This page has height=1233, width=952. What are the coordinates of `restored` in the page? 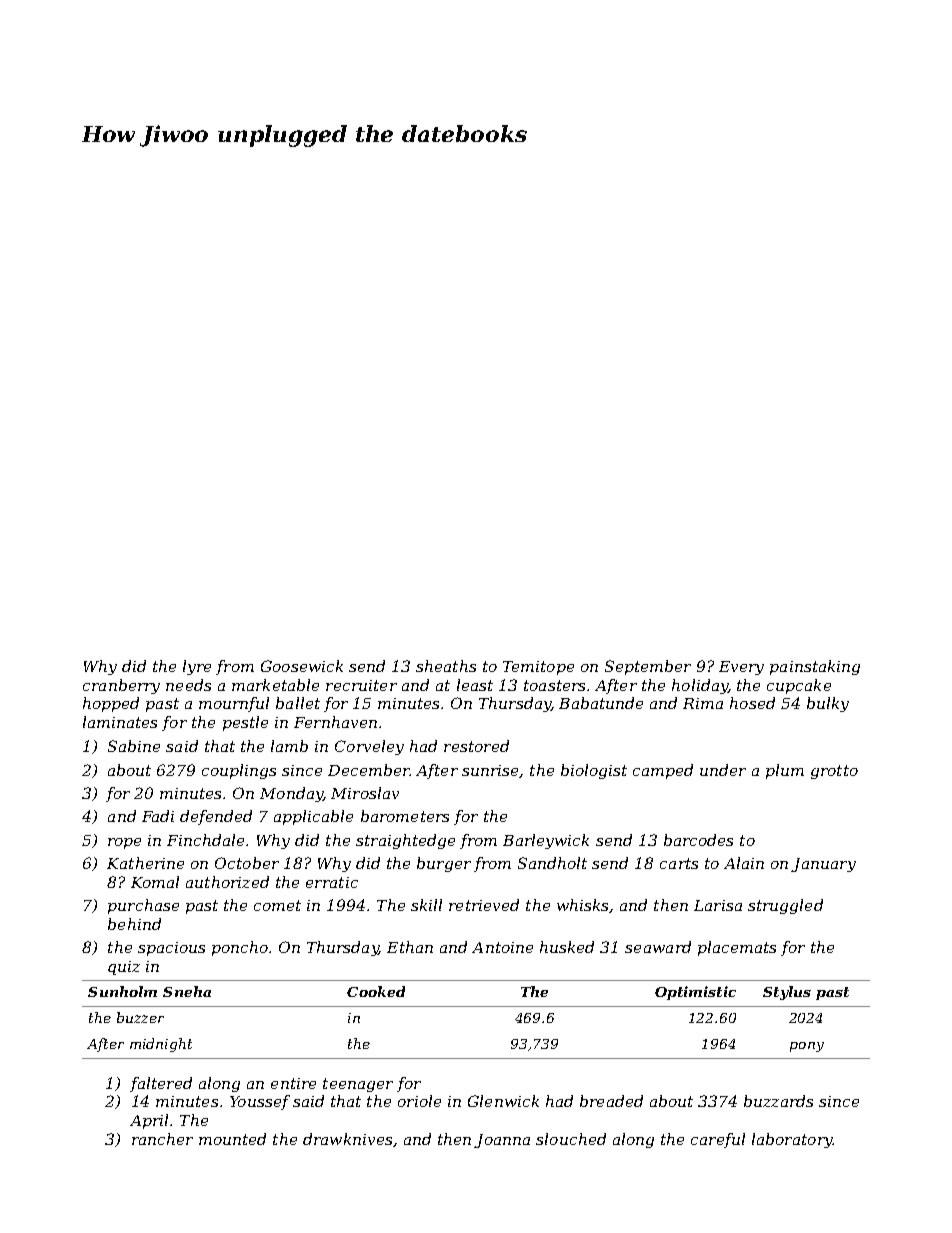 It's located at (476, 746).
